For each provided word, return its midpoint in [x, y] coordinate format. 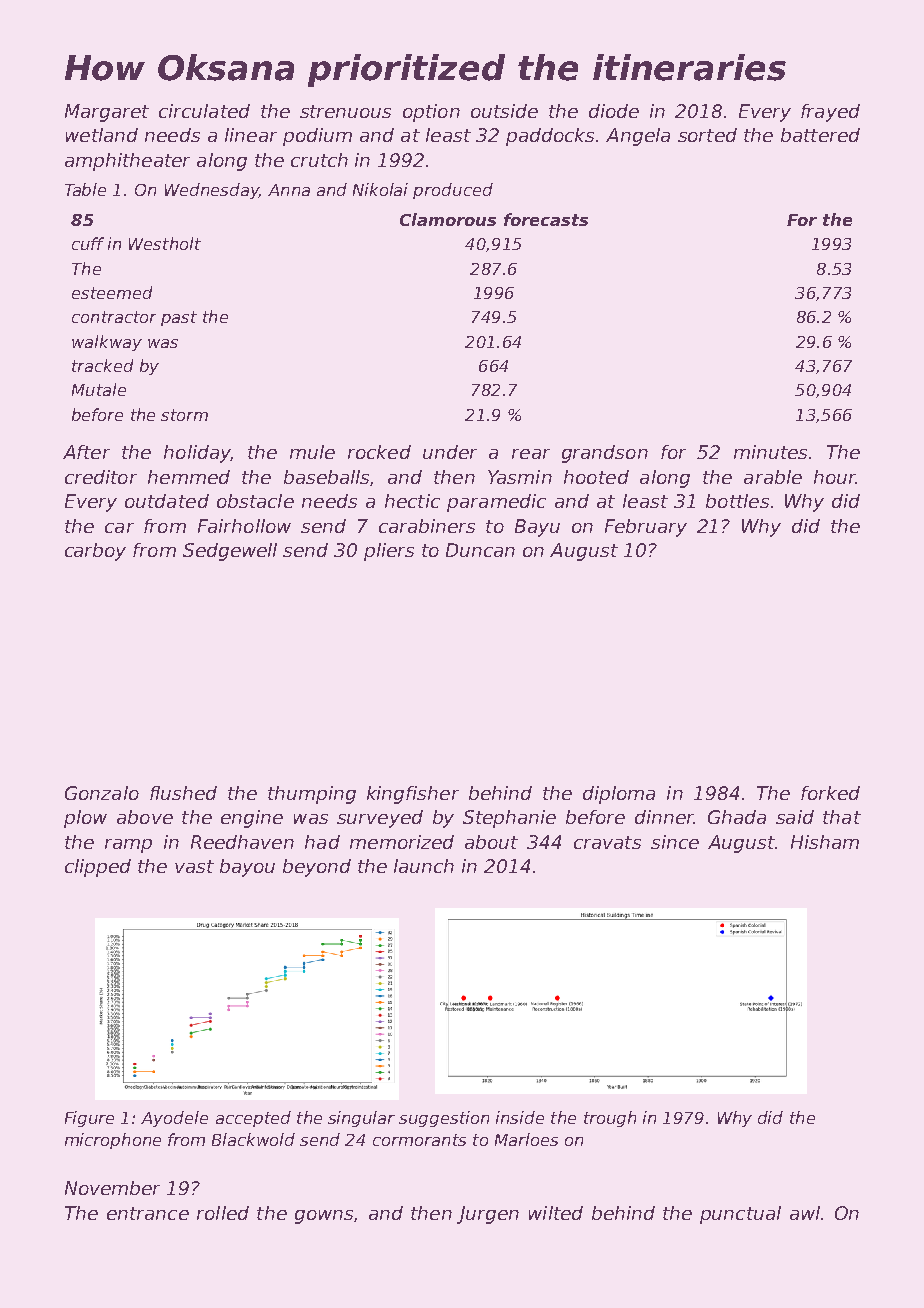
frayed [830, 113]
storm [184, 415]
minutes [770, 452]
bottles [737, 501]
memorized [402, 842]
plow [85, 819]
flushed [183, 793]
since [675, 842]
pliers [389, 552]
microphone [113, 1141]
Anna [289, 190]
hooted [596, 477]
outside [504, 111]
